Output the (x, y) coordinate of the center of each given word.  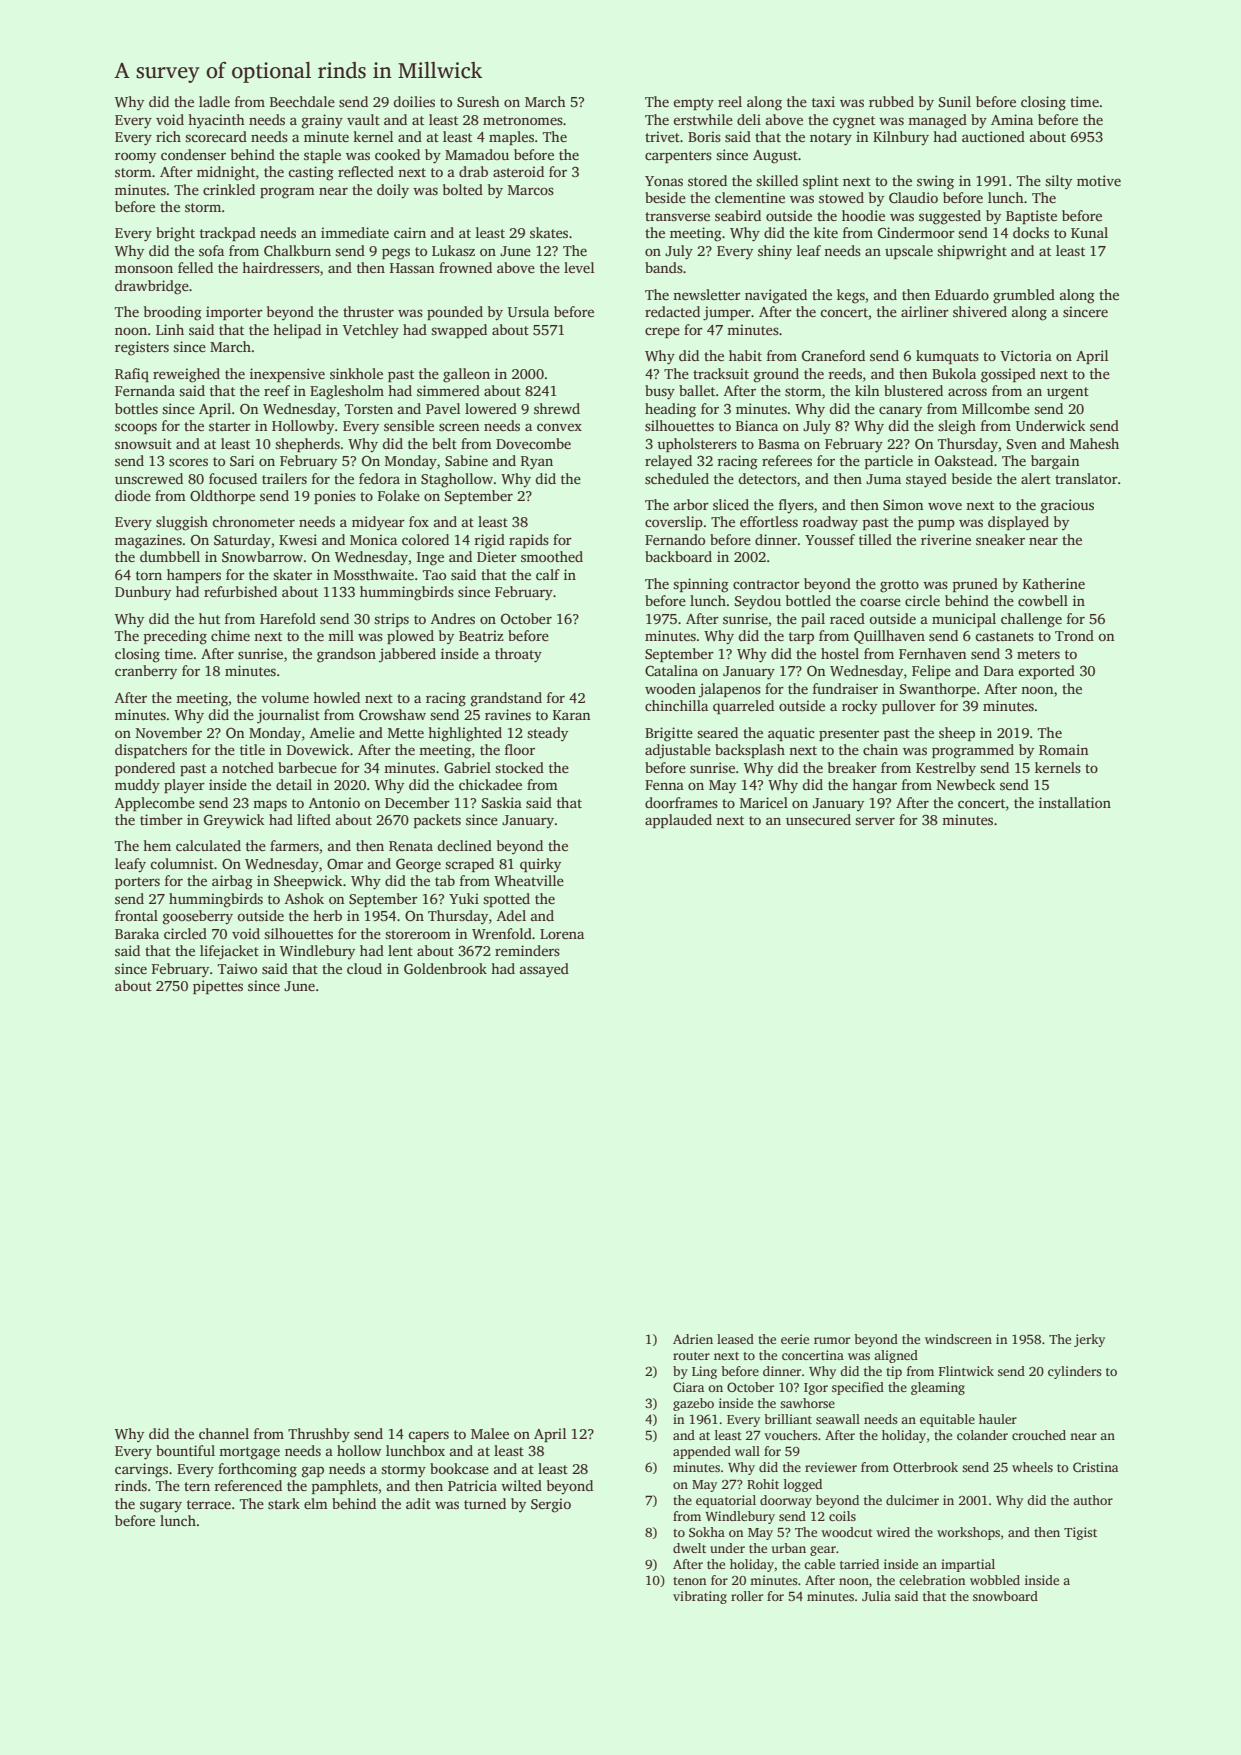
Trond (1074, 635)
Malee (490, 1433)
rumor (832, 1340)
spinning (701, 585)
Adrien (693, 1339)
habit (745, 355)
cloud (364, 968)
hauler (998, 1419)
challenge (1031, 620)
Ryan (537, 463)
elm (316, 1503)
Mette (406, 733)
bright (175, 234)
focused (233, 478)
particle (889, 462)
